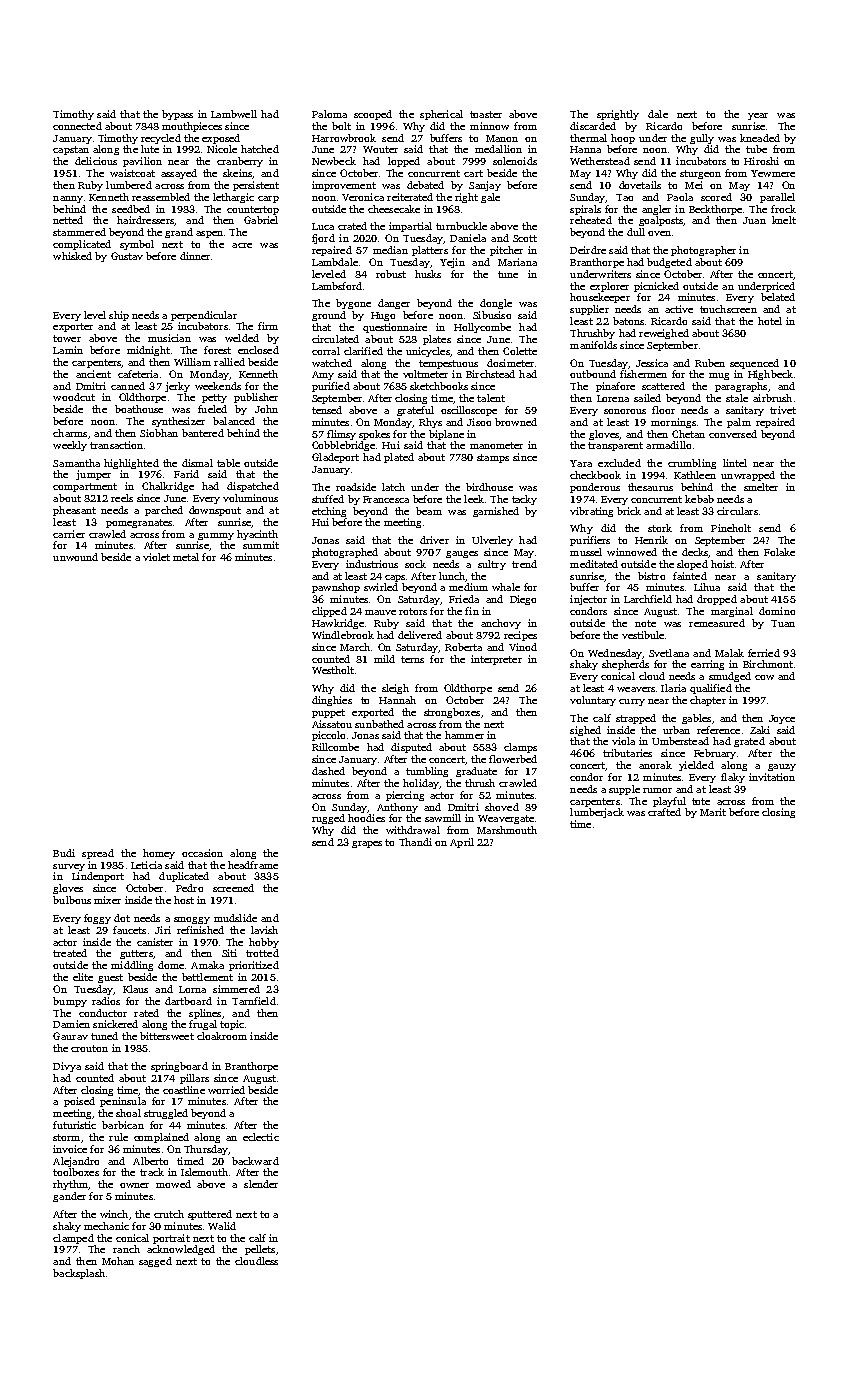  Describe the element at coordinates (394, 304) in the document. I see `danger` at that location.
